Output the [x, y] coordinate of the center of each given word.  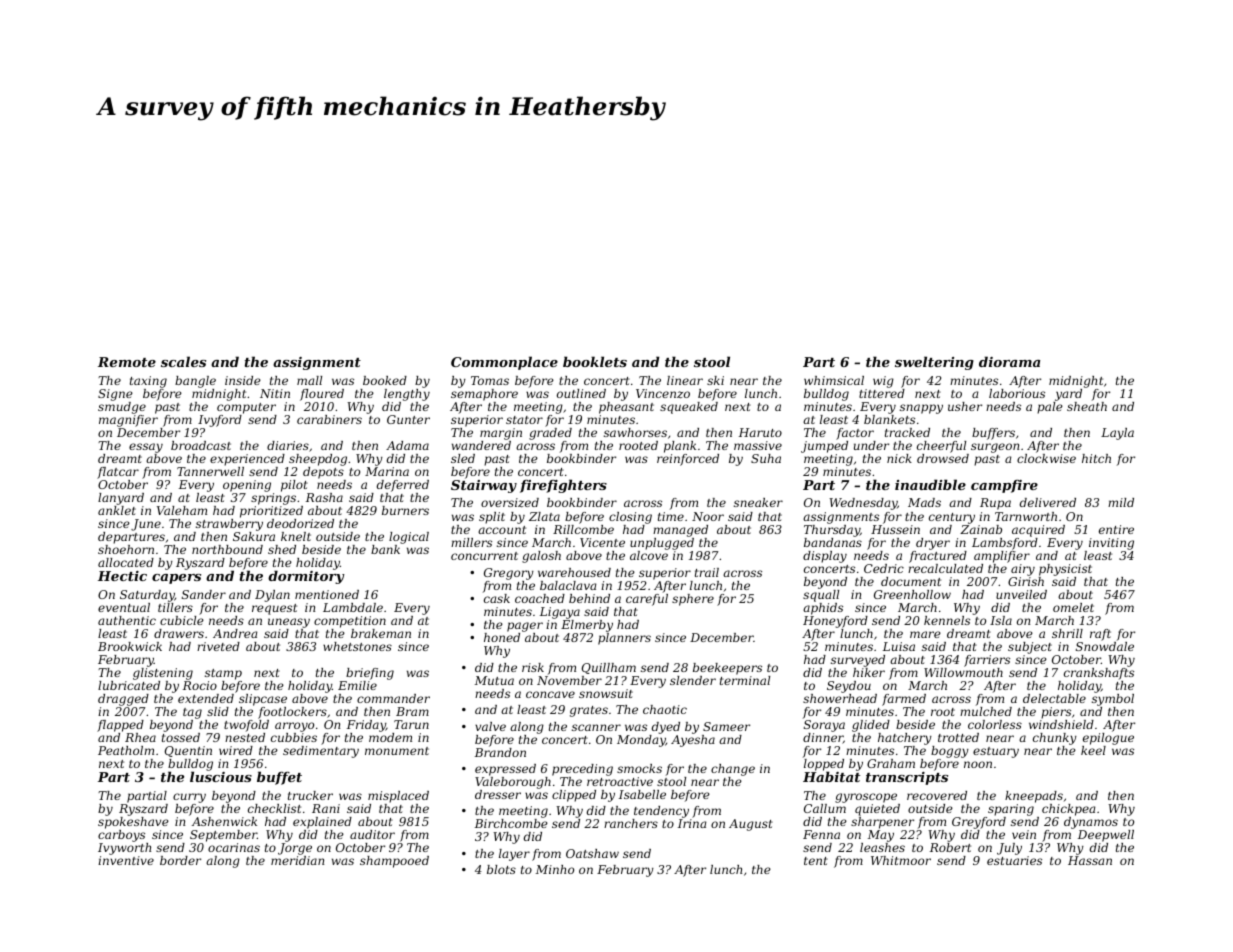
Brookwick [130, 646]
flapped [120, 726]
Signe [115, 395]
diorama [1009, 361]
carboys [121, 836]
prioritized [271, 512]
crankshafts [1099, 674]
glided [871, 726]
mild [1121, 502]
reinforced [688, 460]
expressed [505, 770]
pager [525, 627]
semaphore [484, 395]
